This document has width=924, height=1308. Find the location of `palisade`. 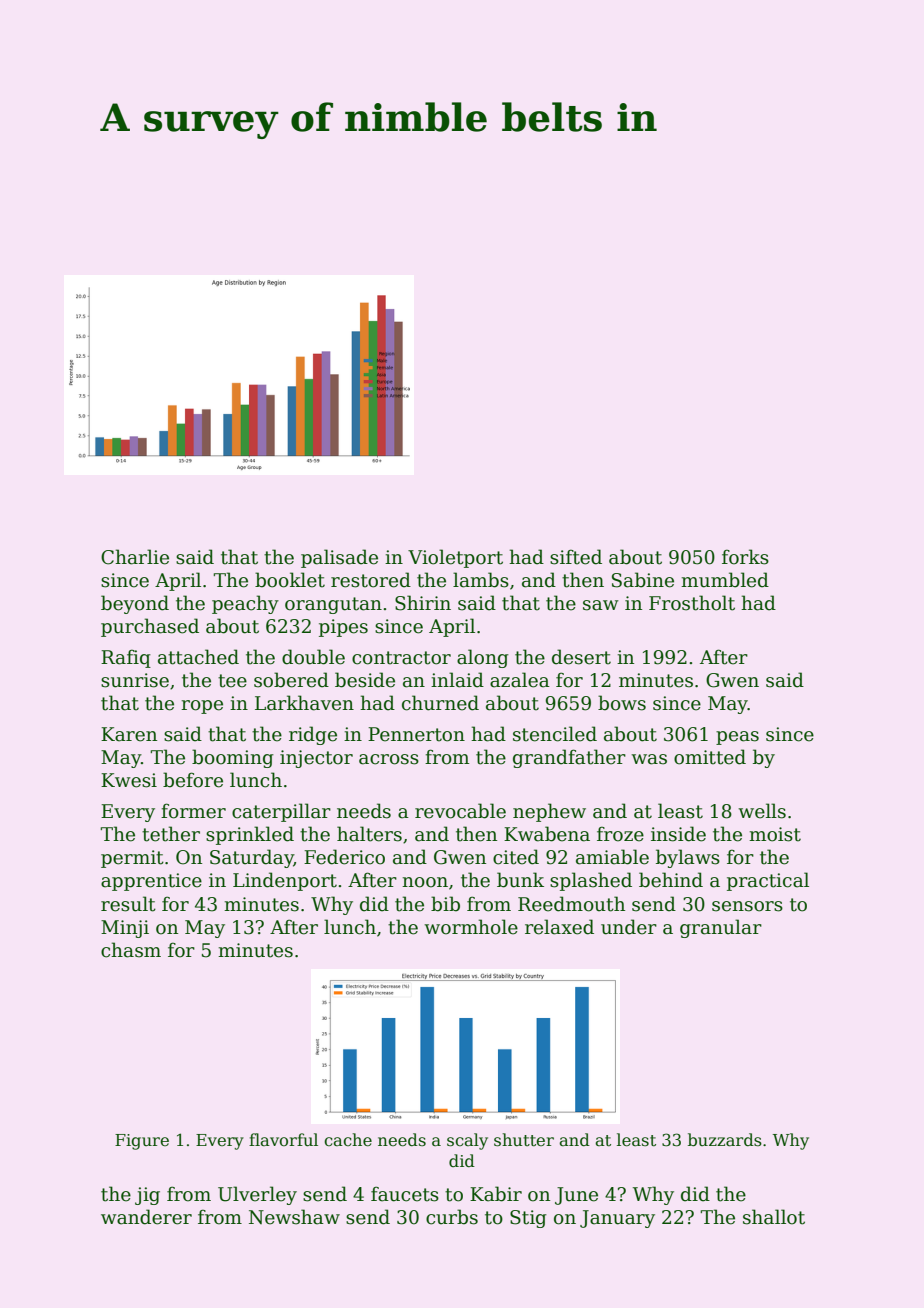

palisade is located at coordinates (339, 558).
